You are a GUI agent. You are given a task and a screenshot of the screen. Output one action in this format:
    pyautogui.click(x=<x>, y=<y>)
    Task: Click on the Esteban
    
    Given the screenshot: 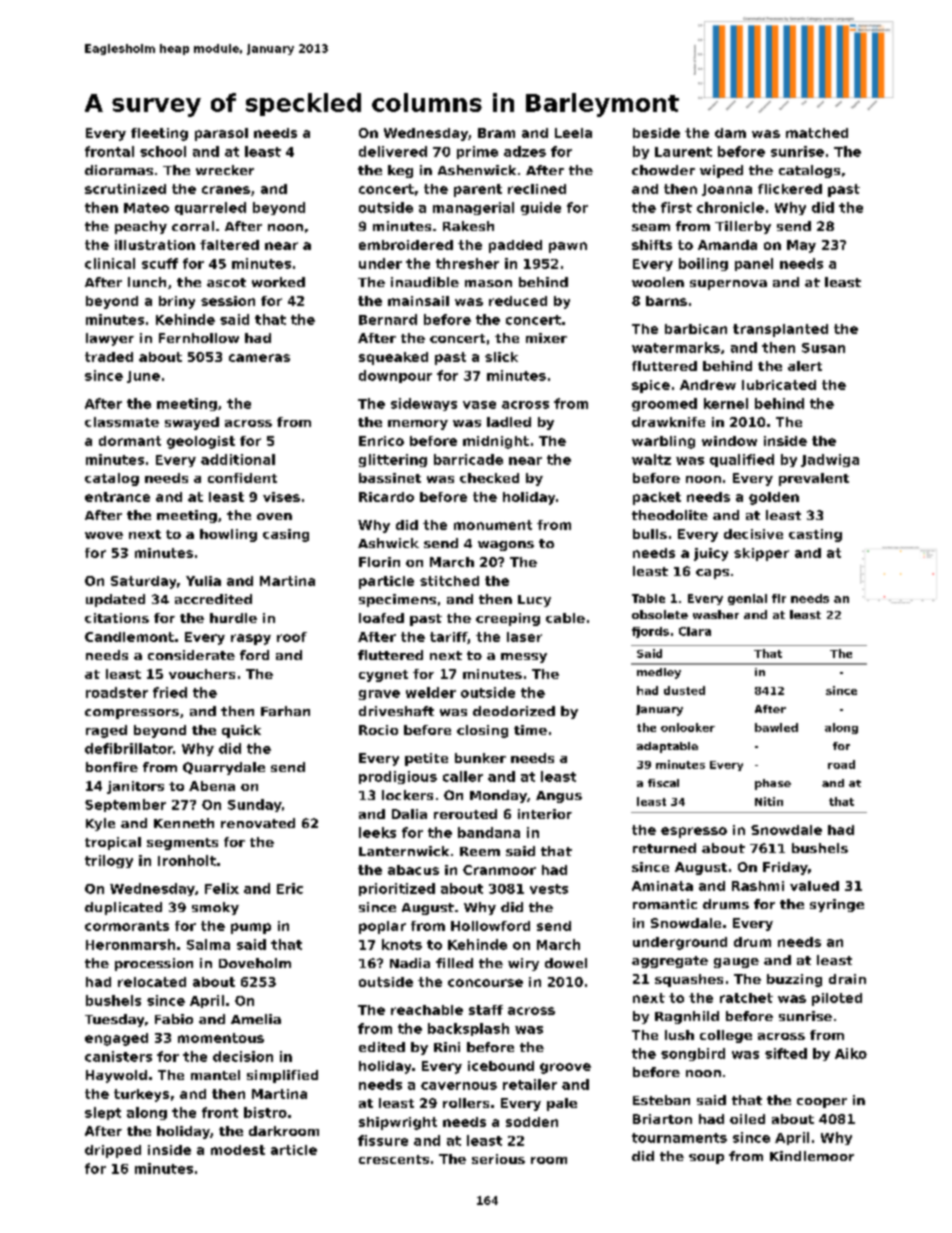 What is the action you would take?
    pyautogui.click(x=661, y=1100)
